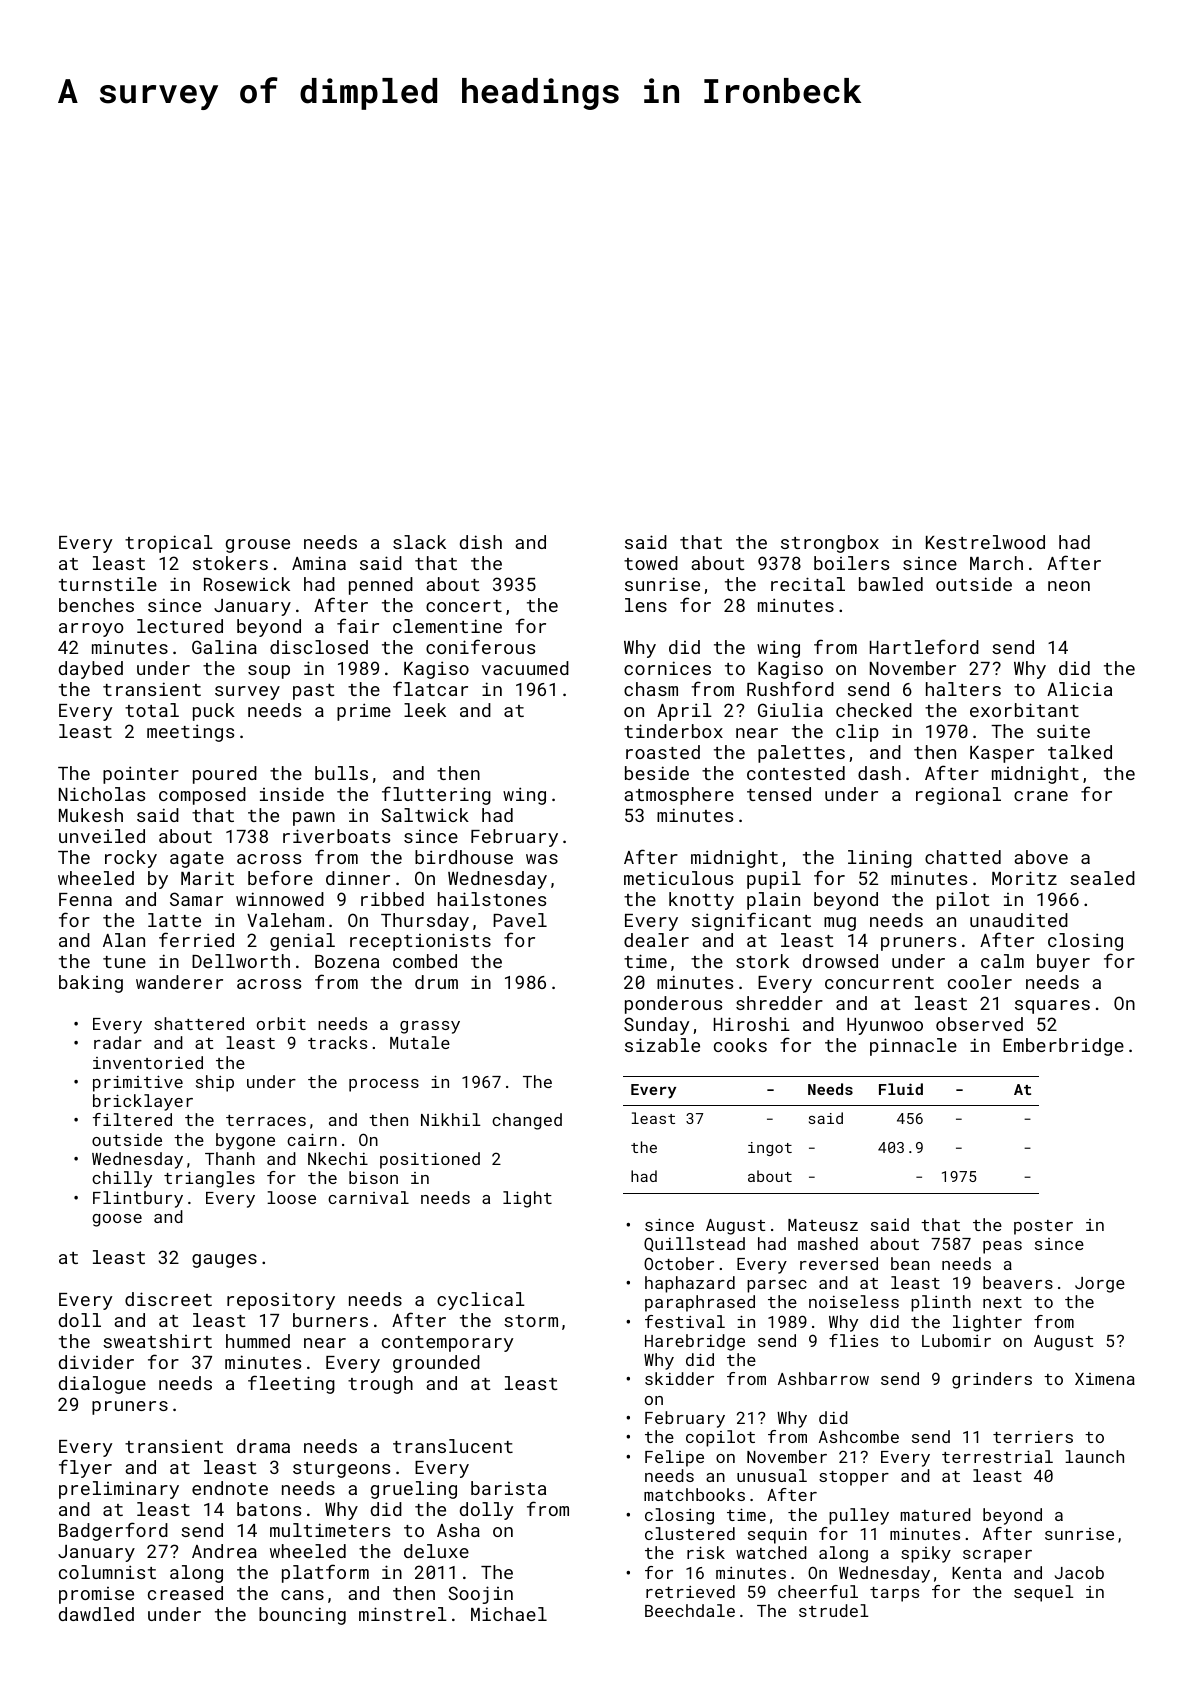 The image size is (1195, 1690). What do you see at coordinates (690, 1591) in the screenshot?
I see `retrieved` at bounding box center [690, 1591].
